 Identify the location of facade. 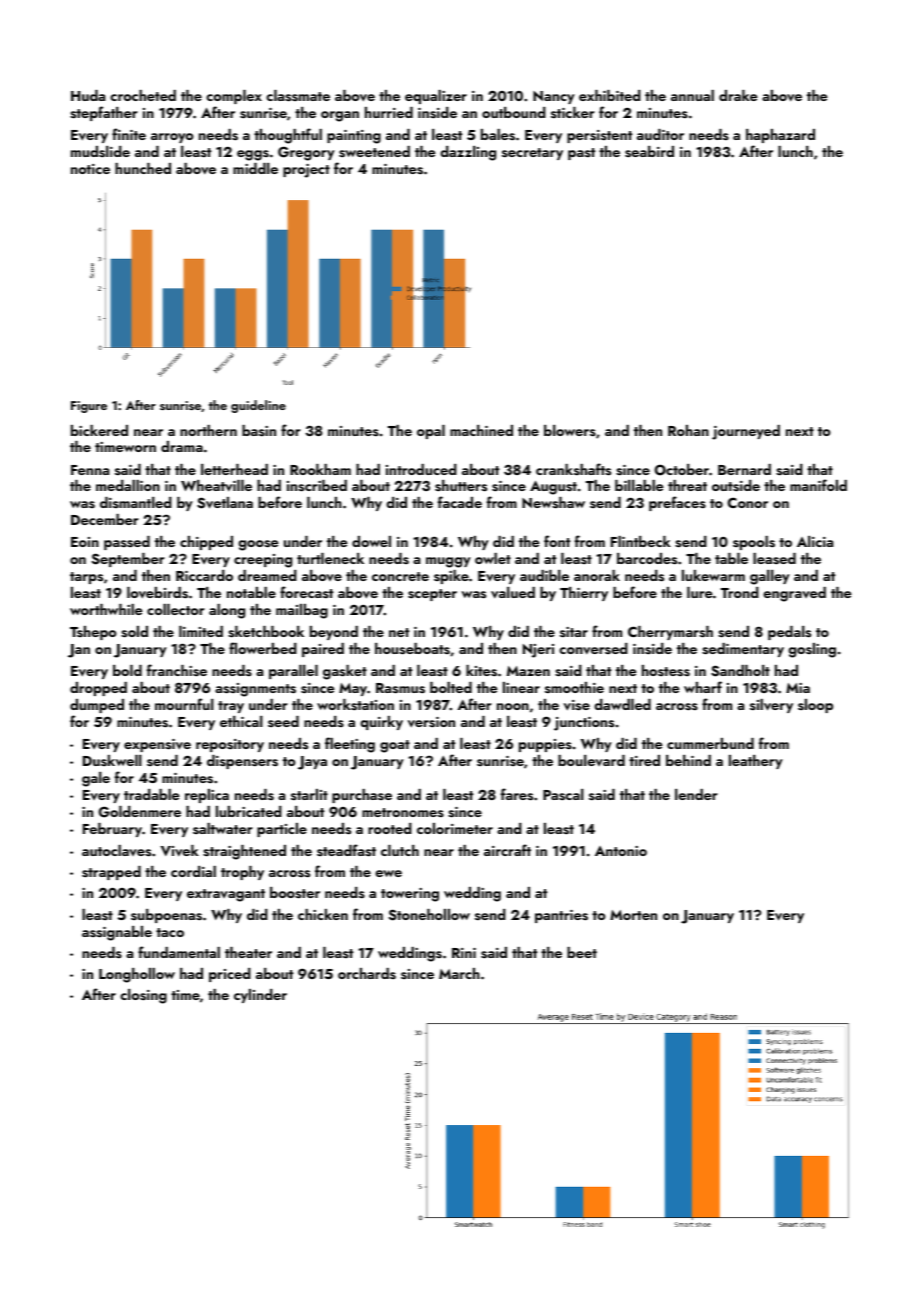
(459, 502).
